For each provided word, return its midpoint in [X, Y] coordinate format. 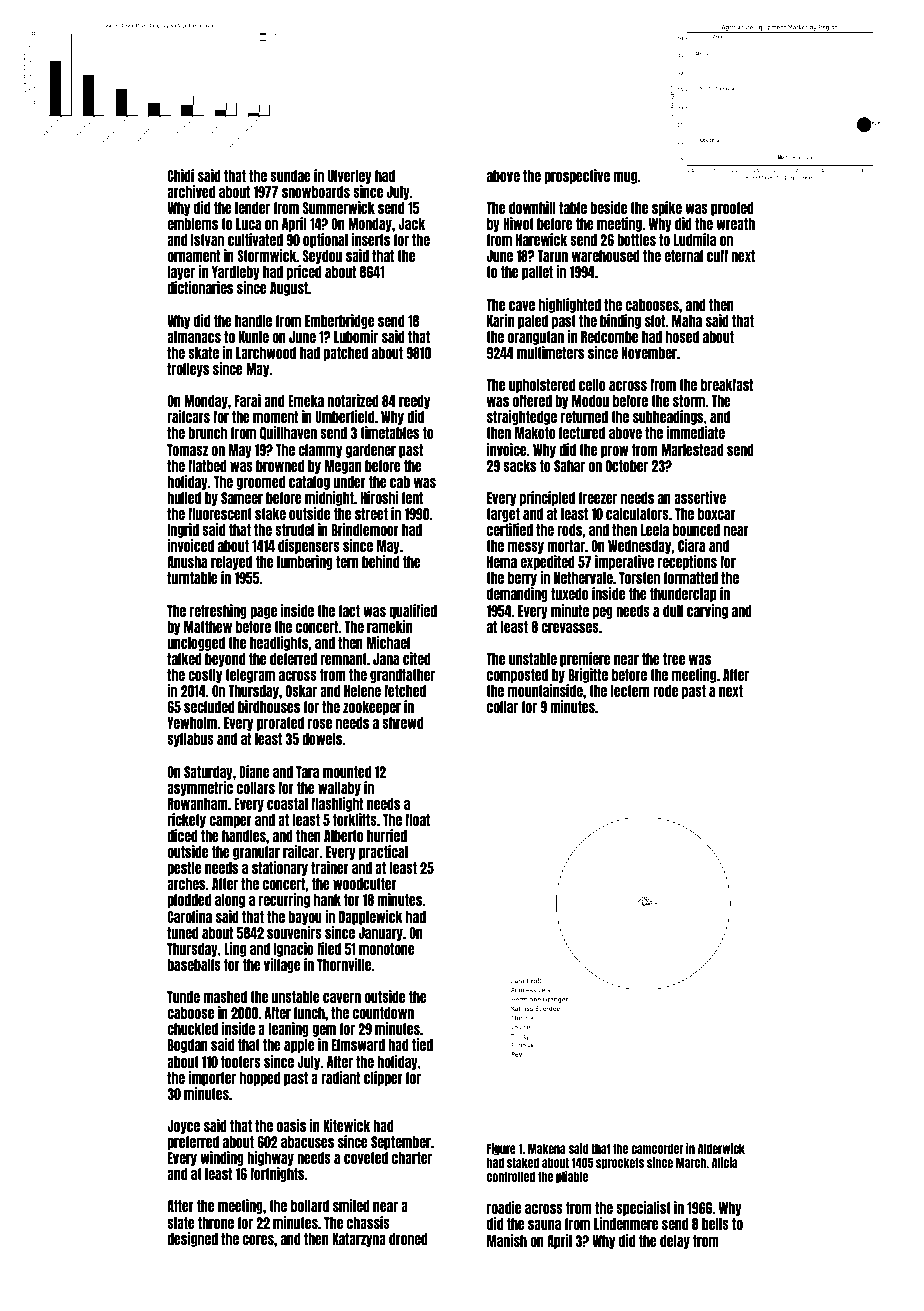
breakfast [727, 385]
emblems [192, 224]
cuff [717, 256]
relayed [231, 563]
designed [192, 1239]
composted [517, 676]
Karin [500, 320]
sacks [519, 466]
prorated [280, 724]
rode [665, 691]
